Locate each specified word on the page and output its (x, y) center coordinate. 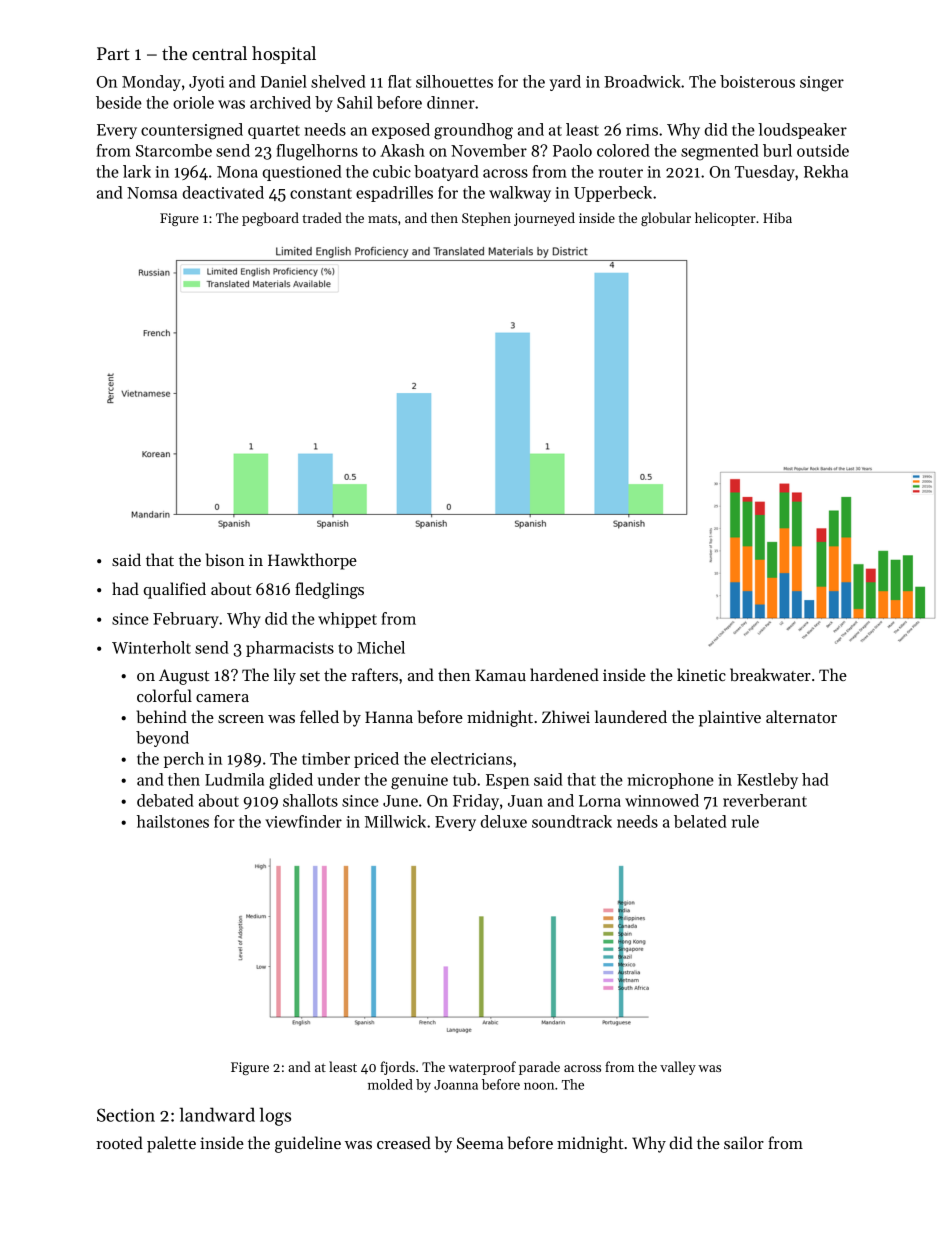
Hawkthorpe (312, 561)
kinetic (701, 674)
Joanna (456, 1085)
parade (539, 1068)
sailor (744, 1142)
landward (217, 1114)
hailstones (173, 821)
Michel (381, 647)
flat (399, 81)
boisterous (757, 81)
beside (119, 102)
